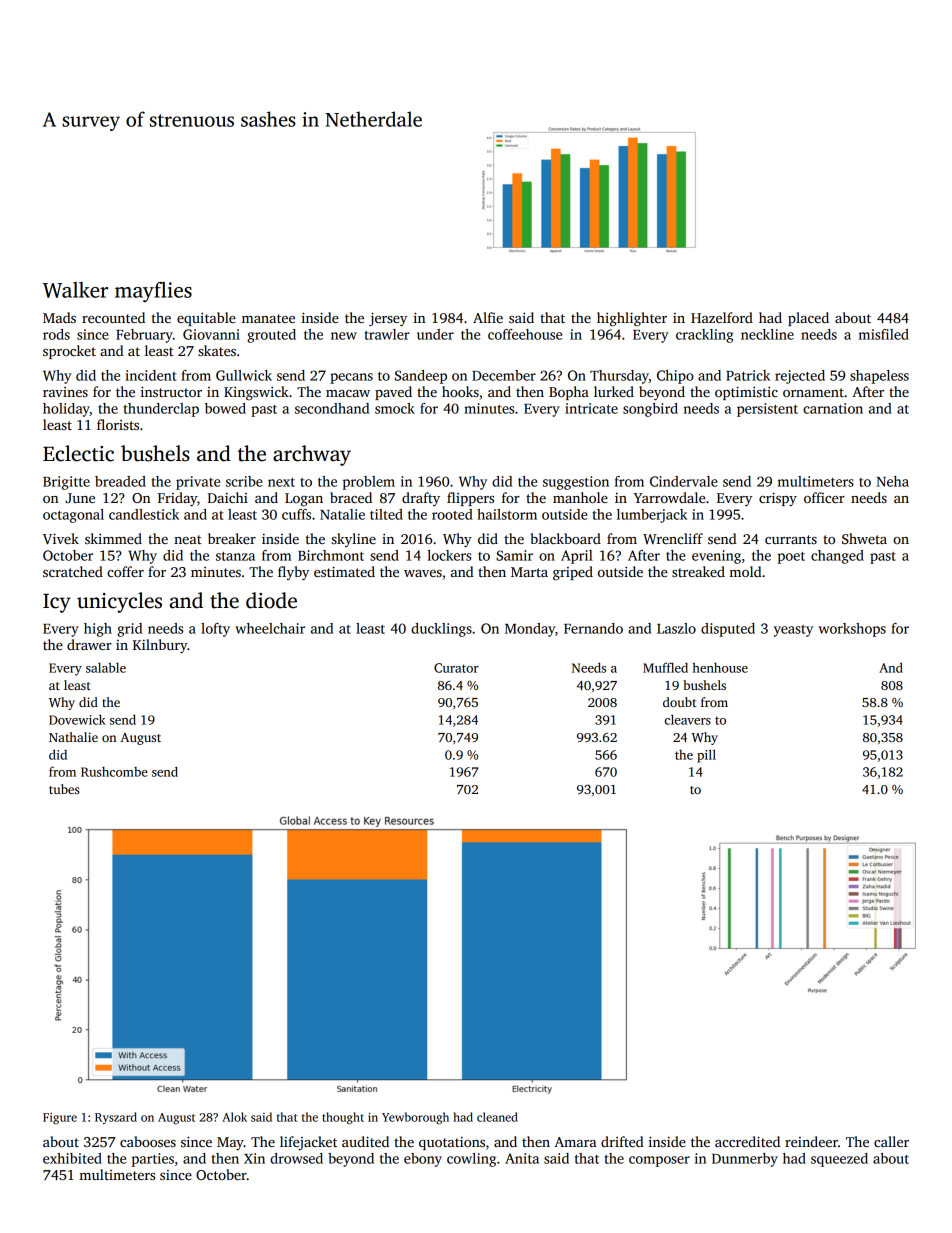 This page has height=1233, width=952. What do you see at coordinates (456, 668) in the page?
I see `Curator` at bounding box center [456, 668].
